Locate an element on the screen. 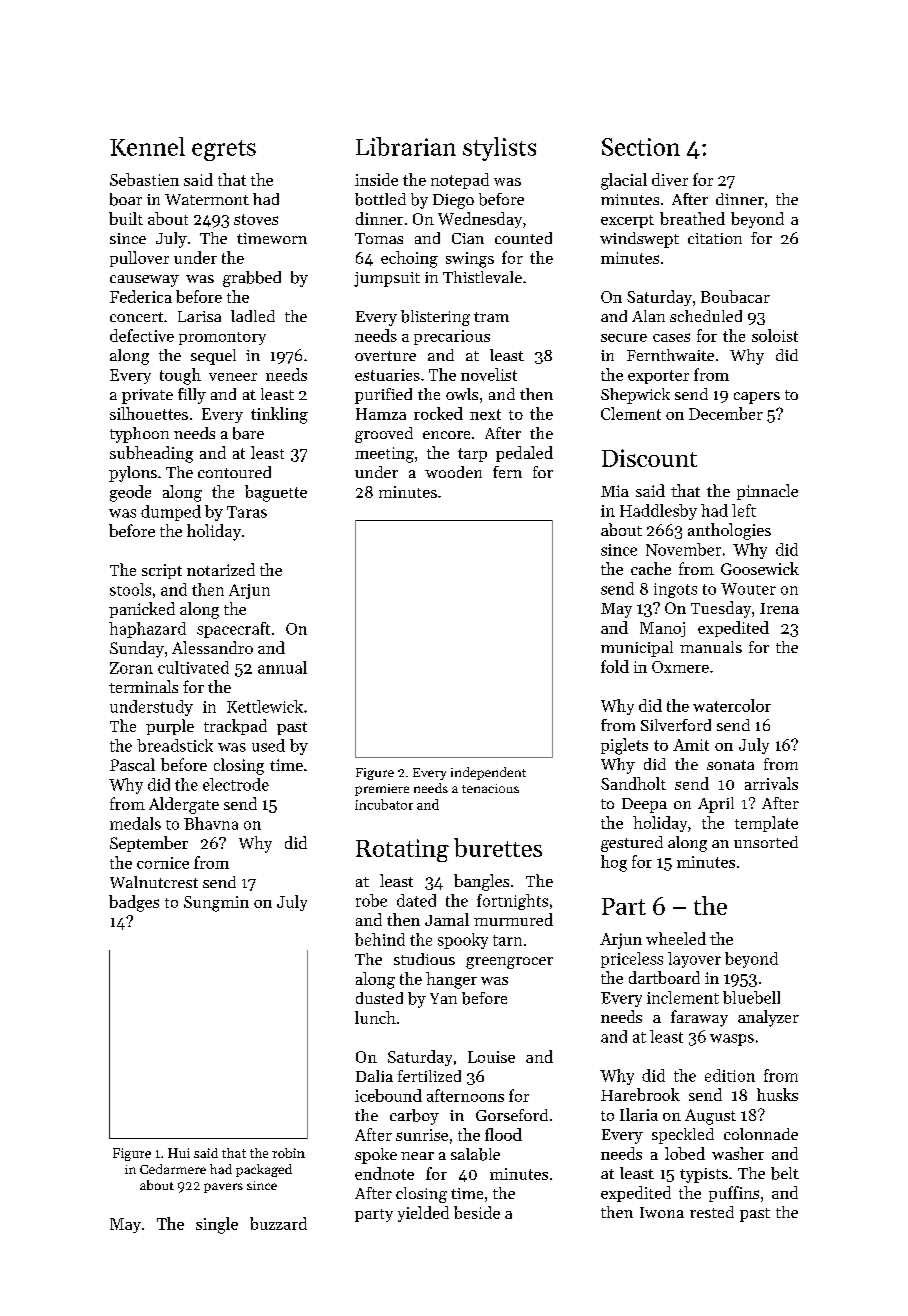 Image resolution: width=908 pixels, height=1316 pixels. Sungmin is located at coordinates (216, 904).
